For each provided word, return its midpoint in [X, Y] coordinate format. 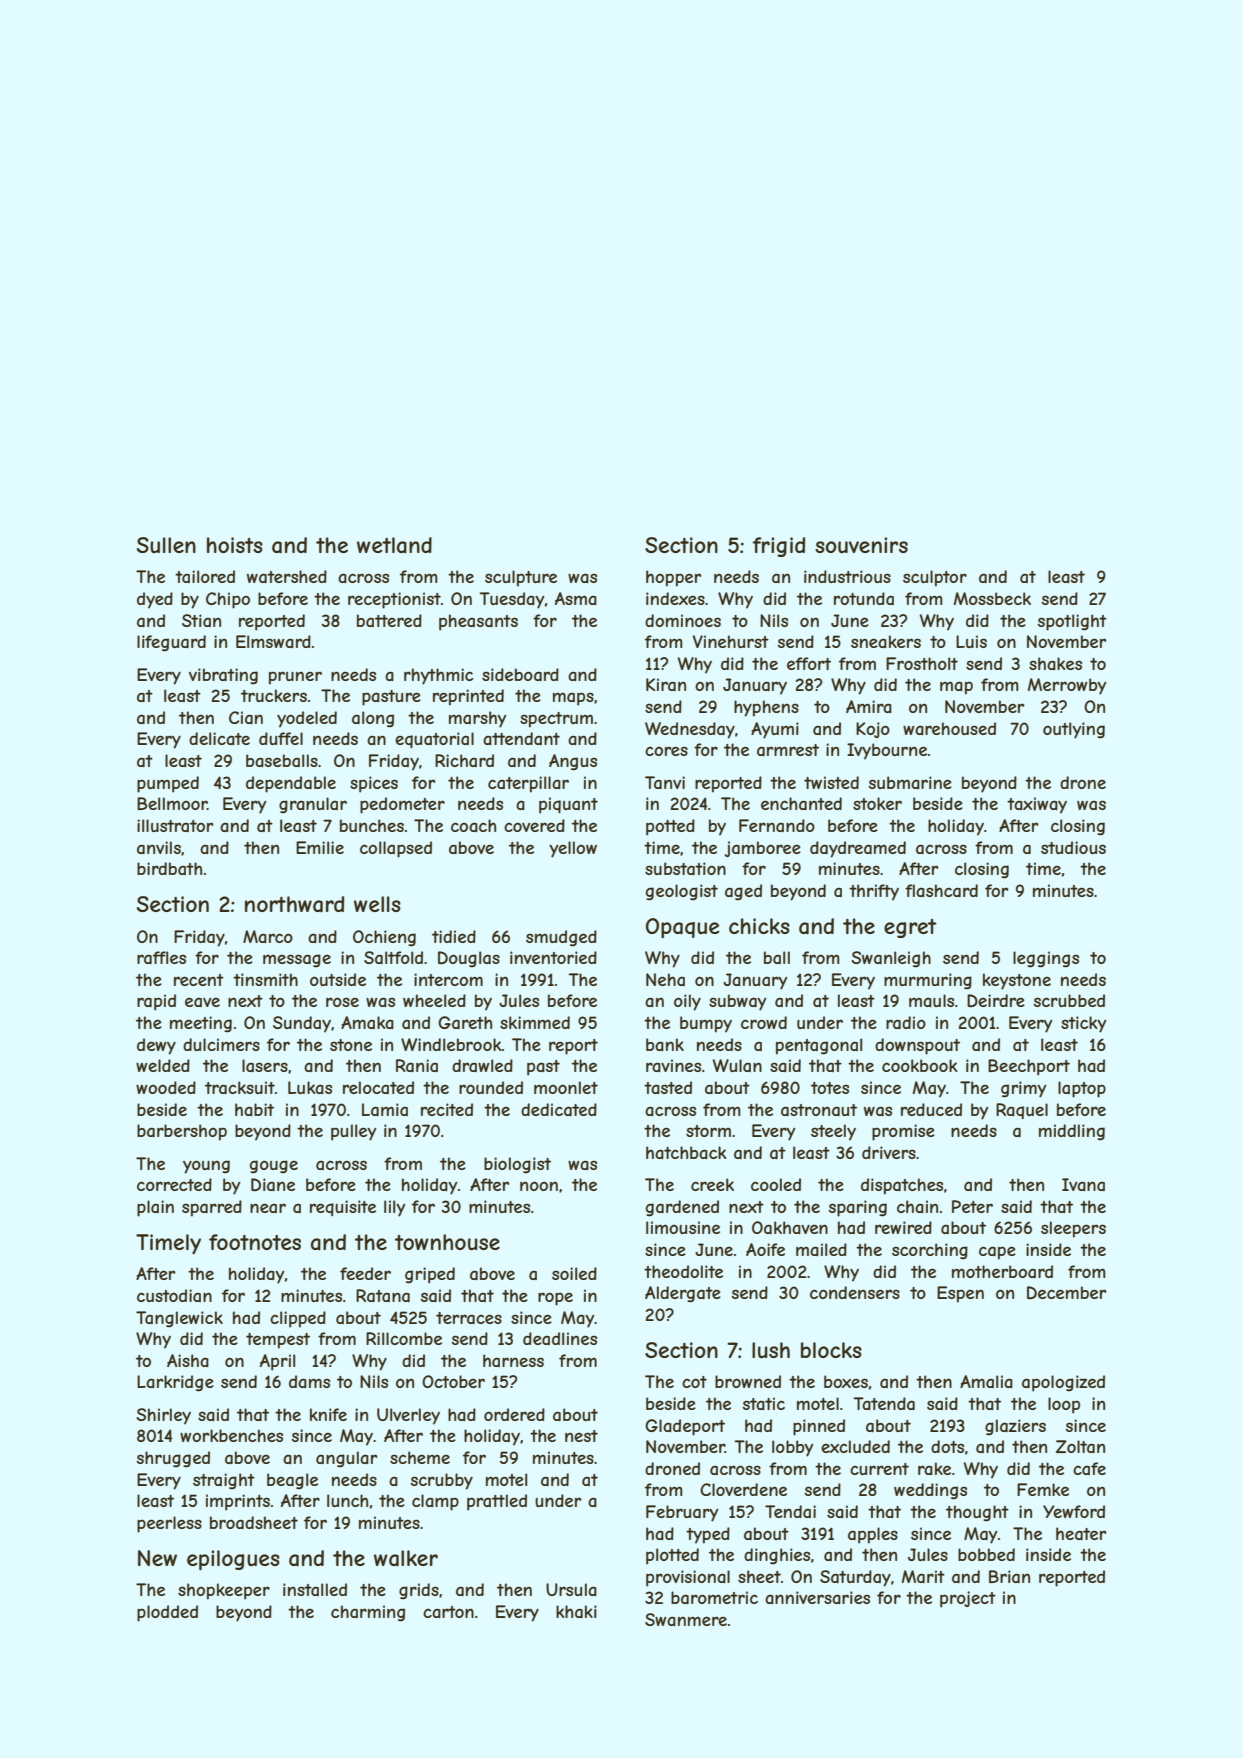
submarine [910, 782]
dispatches [902, 1186]
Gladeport [685, 1427]
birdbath [169, 868]
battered [389, 620]
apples [873, 1535]
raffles [161, 957]
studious [1073, 847]
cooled [776, 1184]
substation [685, 868]
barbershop [182, 1132]
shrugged [173, 1459]
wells [377, 904]
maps [573, 699]
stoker [877, 803]
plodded [167, 1613]
